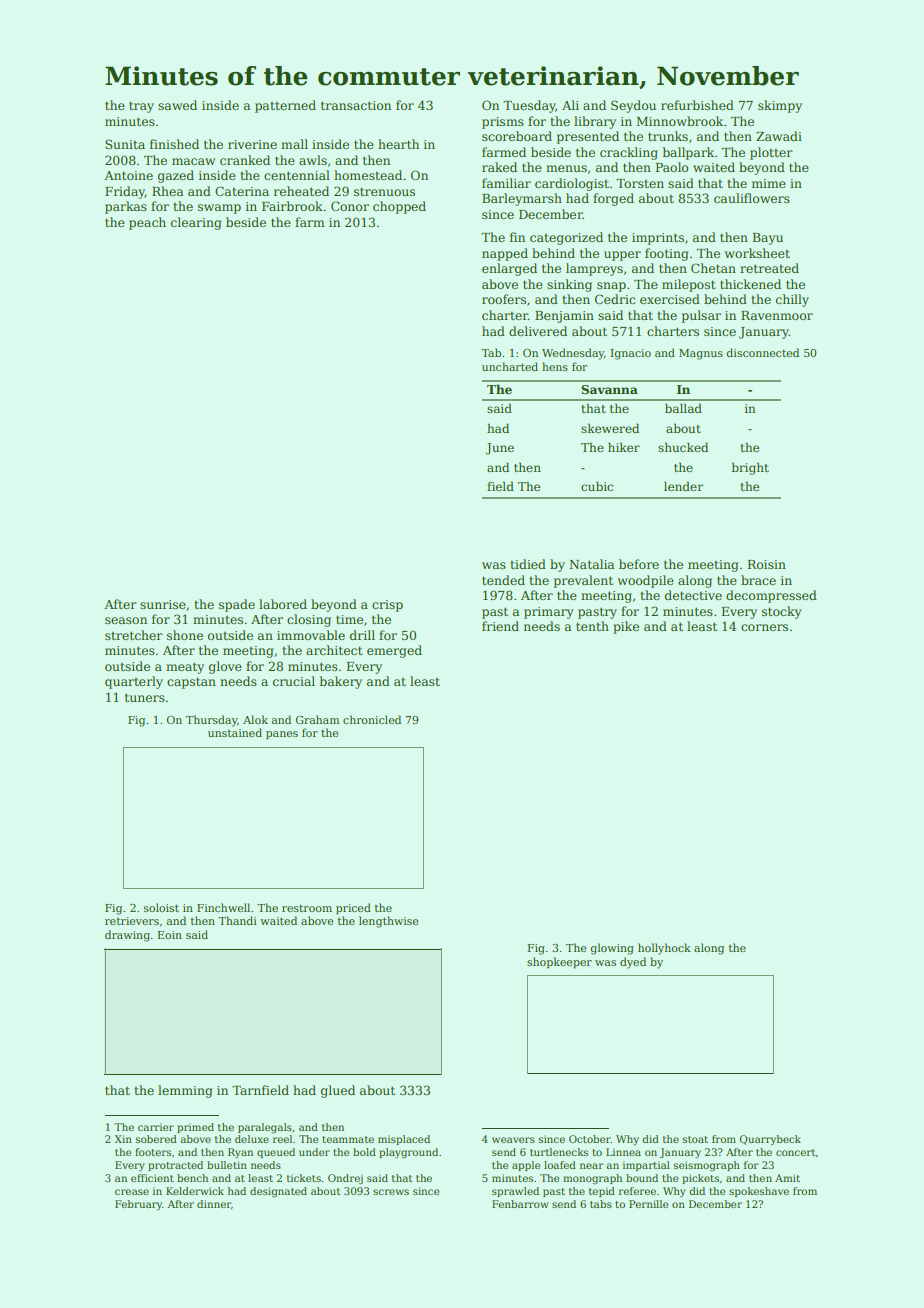 The image size is (924, 1308). I want to click on Bayu, so click(768, 239).
